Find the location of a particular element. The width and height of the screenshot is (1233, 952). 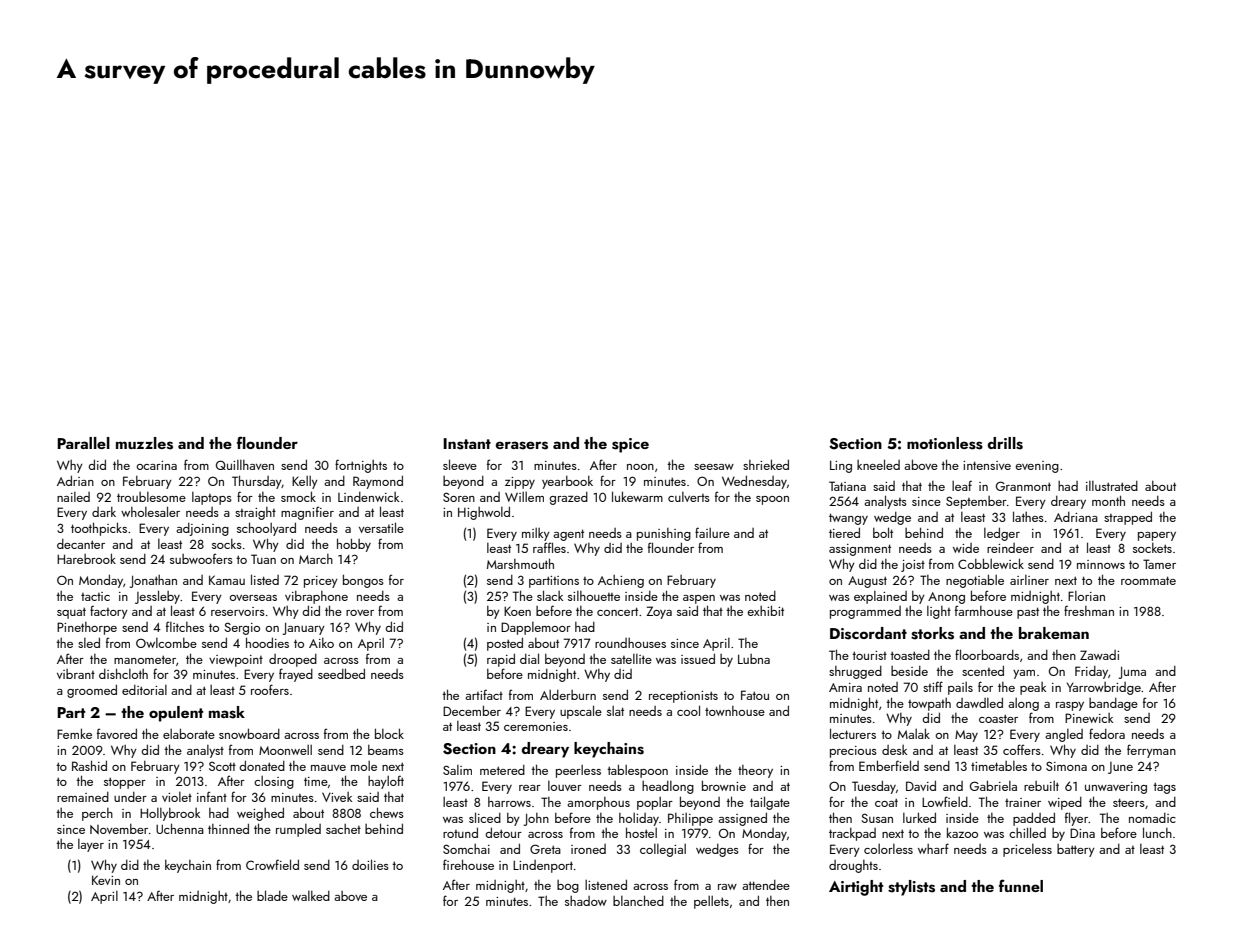

lathes is located at coordinates (1028, 516).
